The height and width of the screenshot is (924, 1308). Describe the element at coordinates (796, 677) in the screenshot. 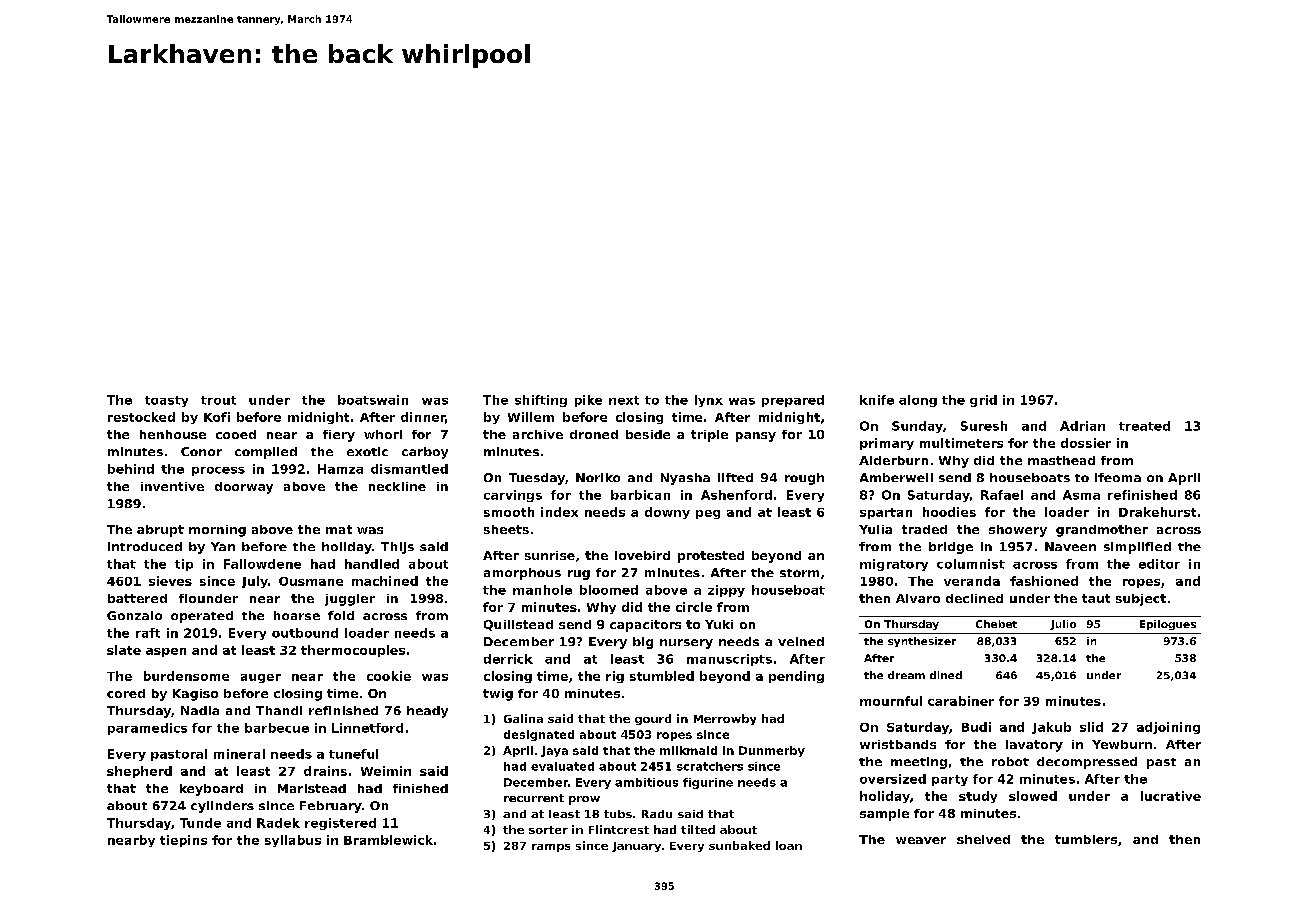

I see `pending` at that location.
